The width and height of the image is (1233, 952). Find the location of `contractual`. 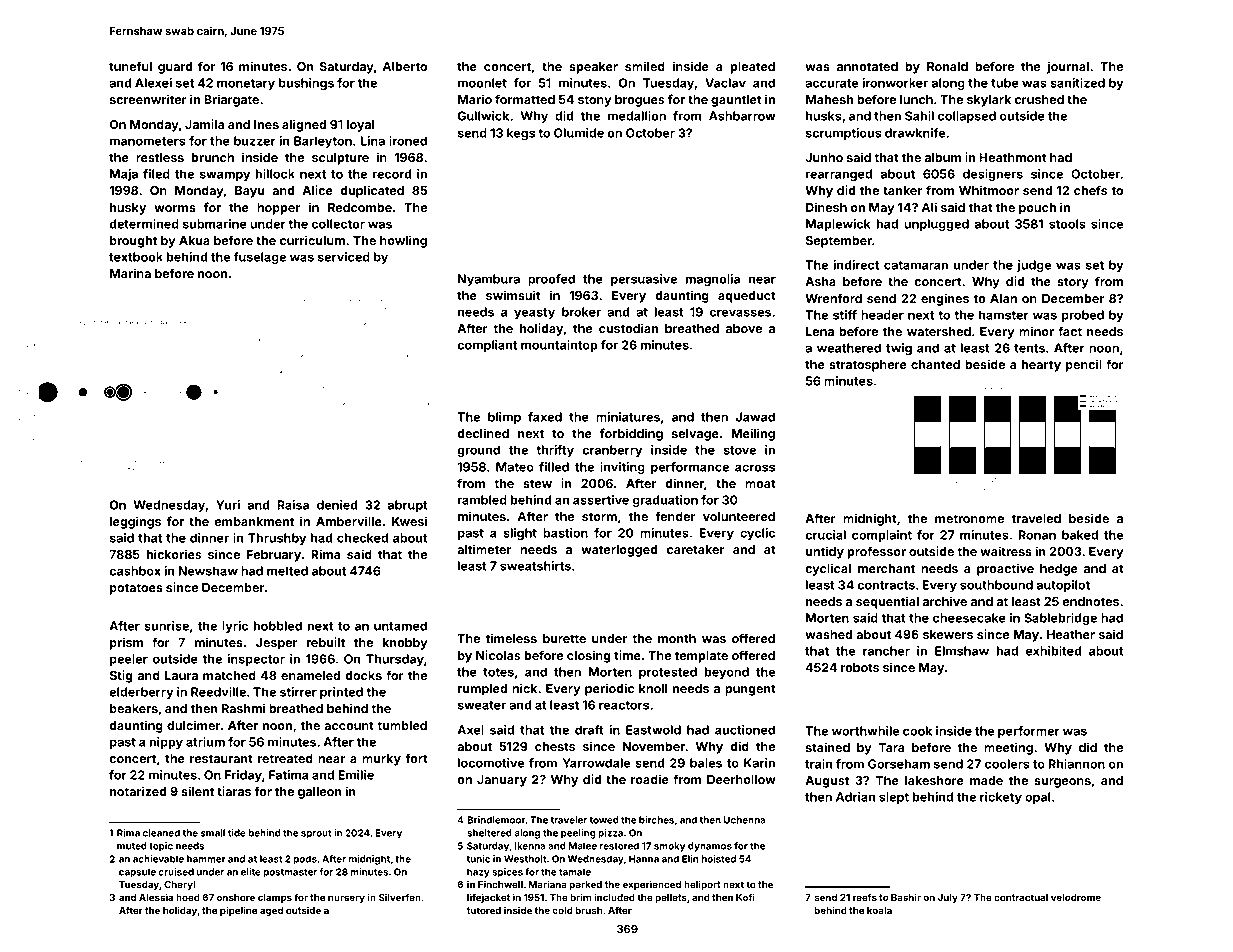

contractual is located at coordinates (1021, 897).
